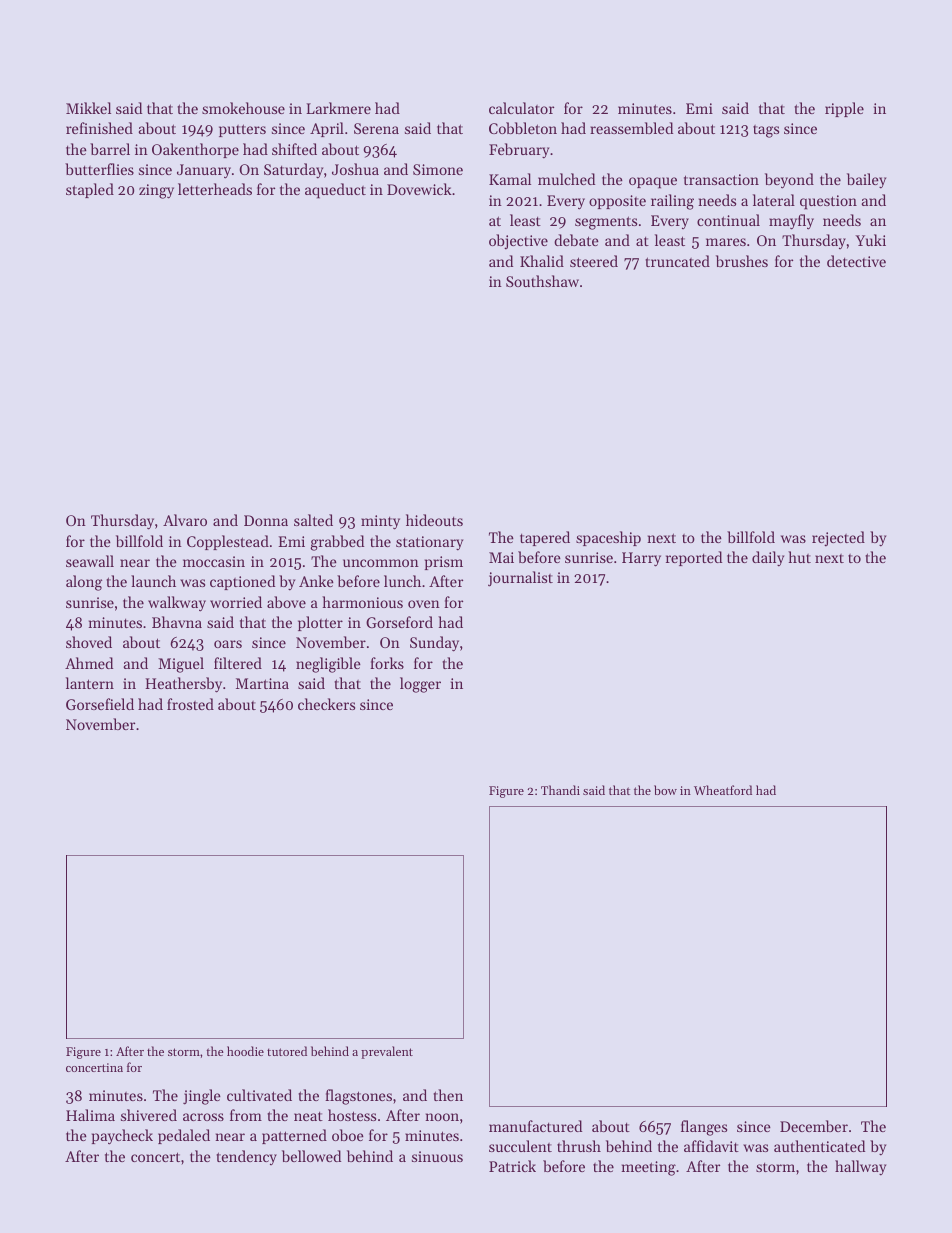 The image size is (952, 1233). Describe the element at coordinates (742, 261) in the image. I see `brushes` at that location.
